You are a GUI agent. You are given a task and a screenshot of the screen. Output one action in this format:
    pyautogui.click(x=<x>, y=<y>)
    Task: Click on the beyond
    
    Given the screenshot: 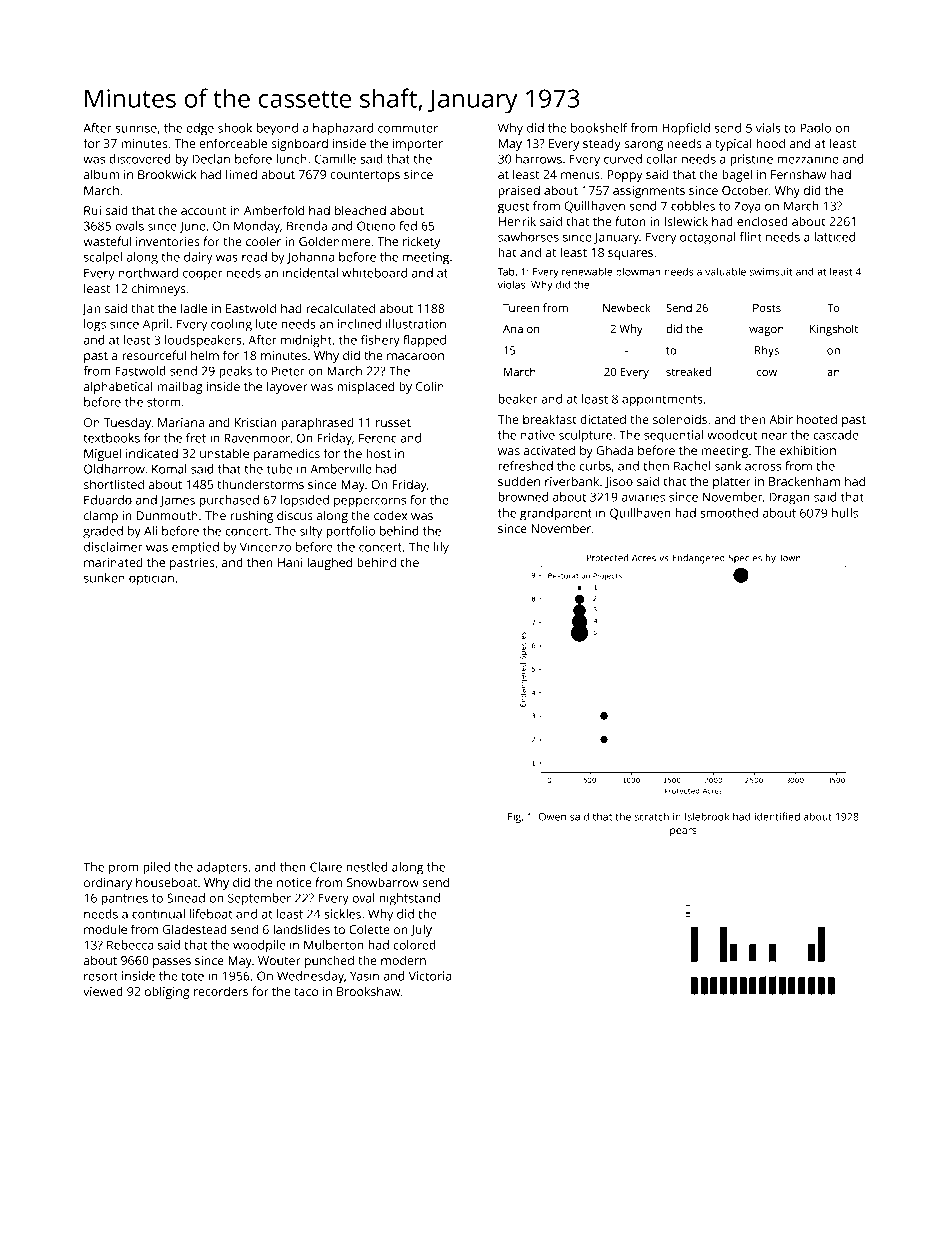 What is the action you would take?
    pyautogui.click(x=277, y=129)
